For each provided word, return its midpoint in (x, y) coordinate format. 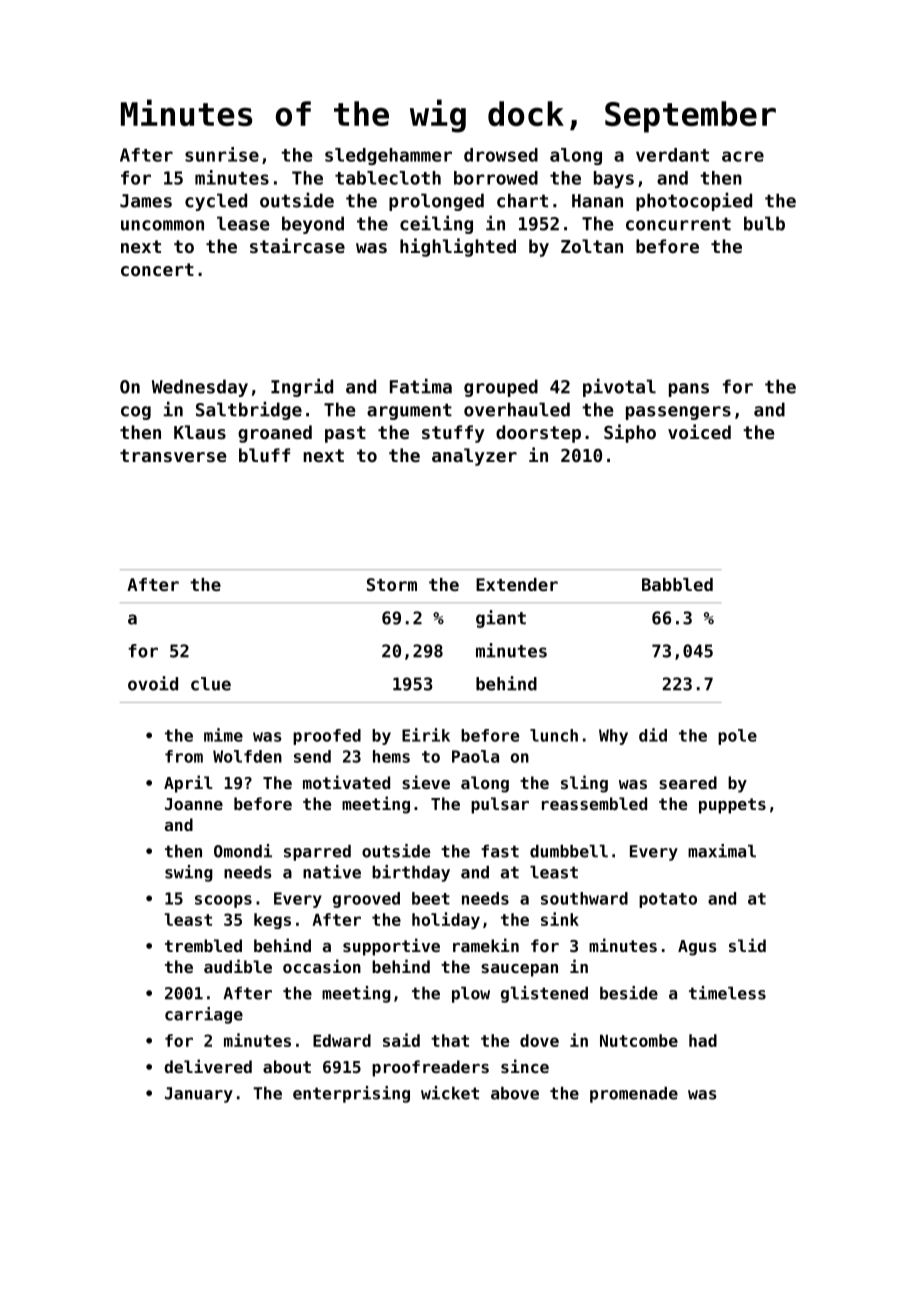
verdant (672, 155)
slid (747, 945)
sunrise (222, 154)
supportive (391, 947)
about (287, 1066)
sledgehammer (388, 156)
